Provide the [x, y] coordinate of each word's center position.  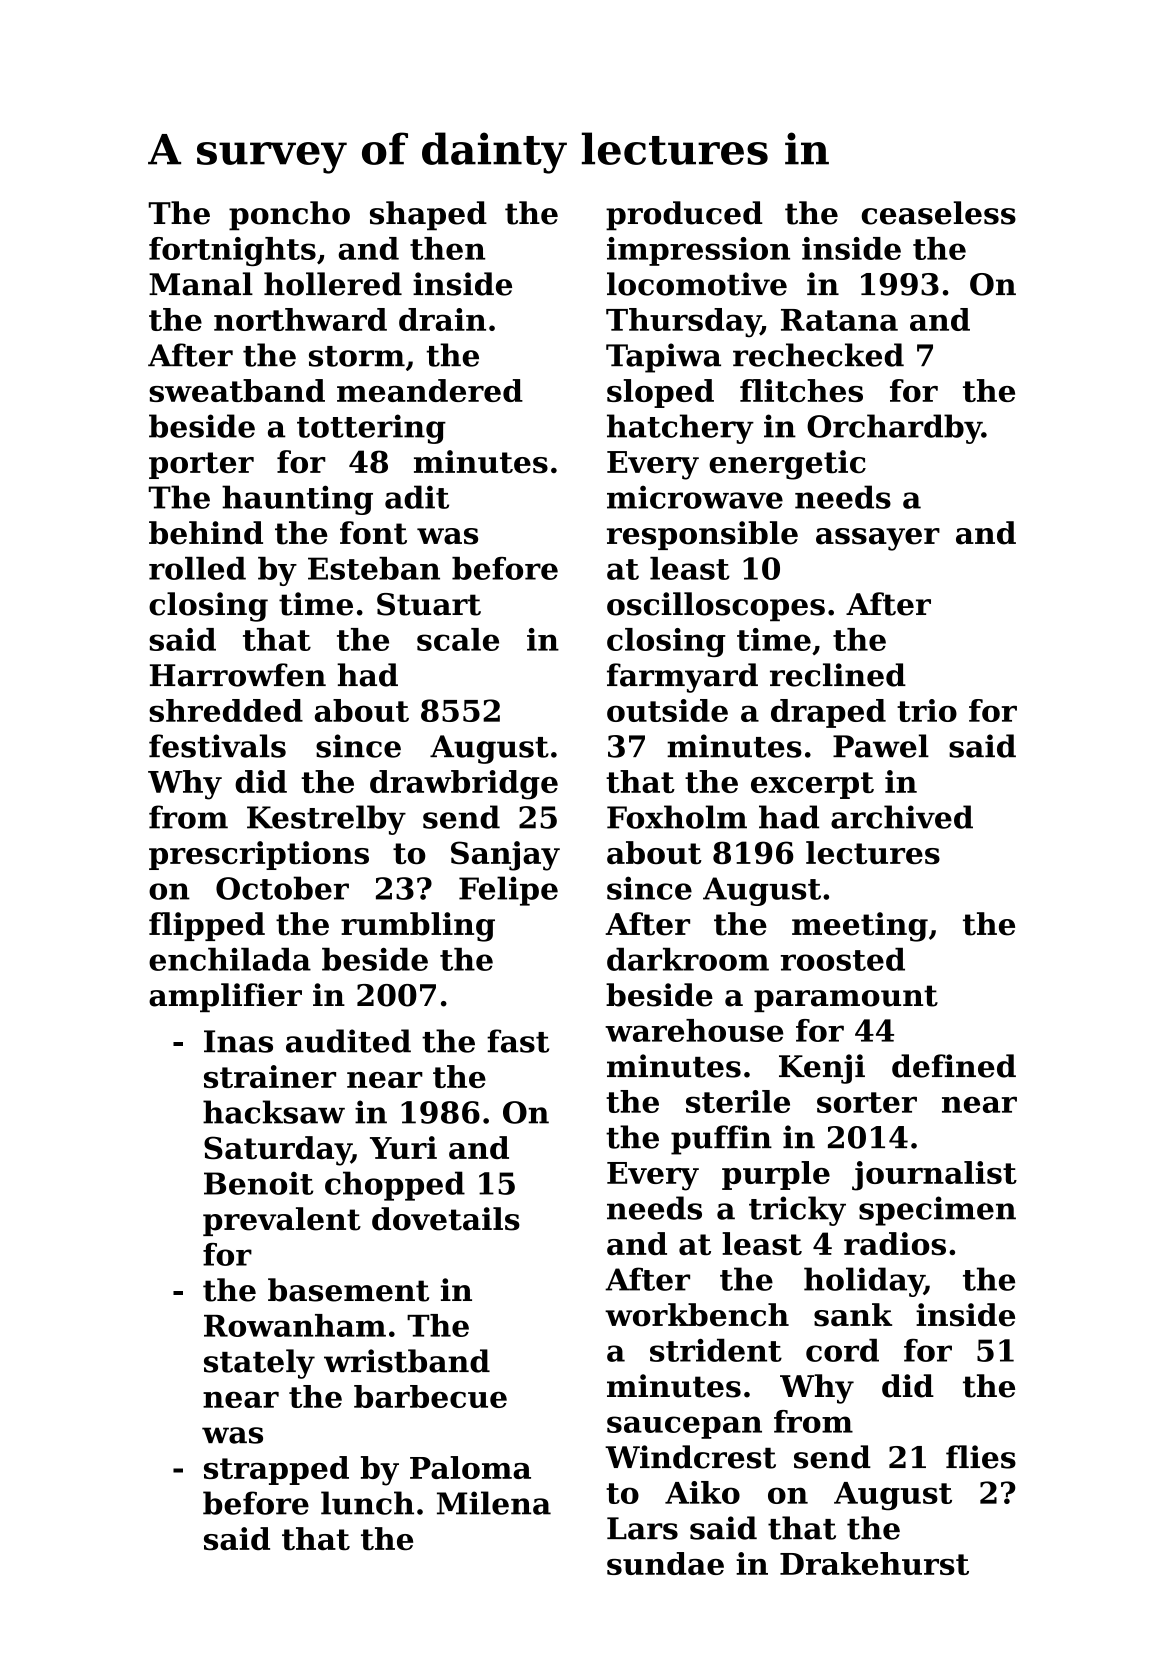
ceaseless [938, 213]
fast [518, 1041]
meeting [860, 927]
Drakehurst [874, 1563]
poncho [289, 215]
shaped [428, 215]
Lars [642, 1528]
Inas [238, 1041]
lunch [367, 1503]
